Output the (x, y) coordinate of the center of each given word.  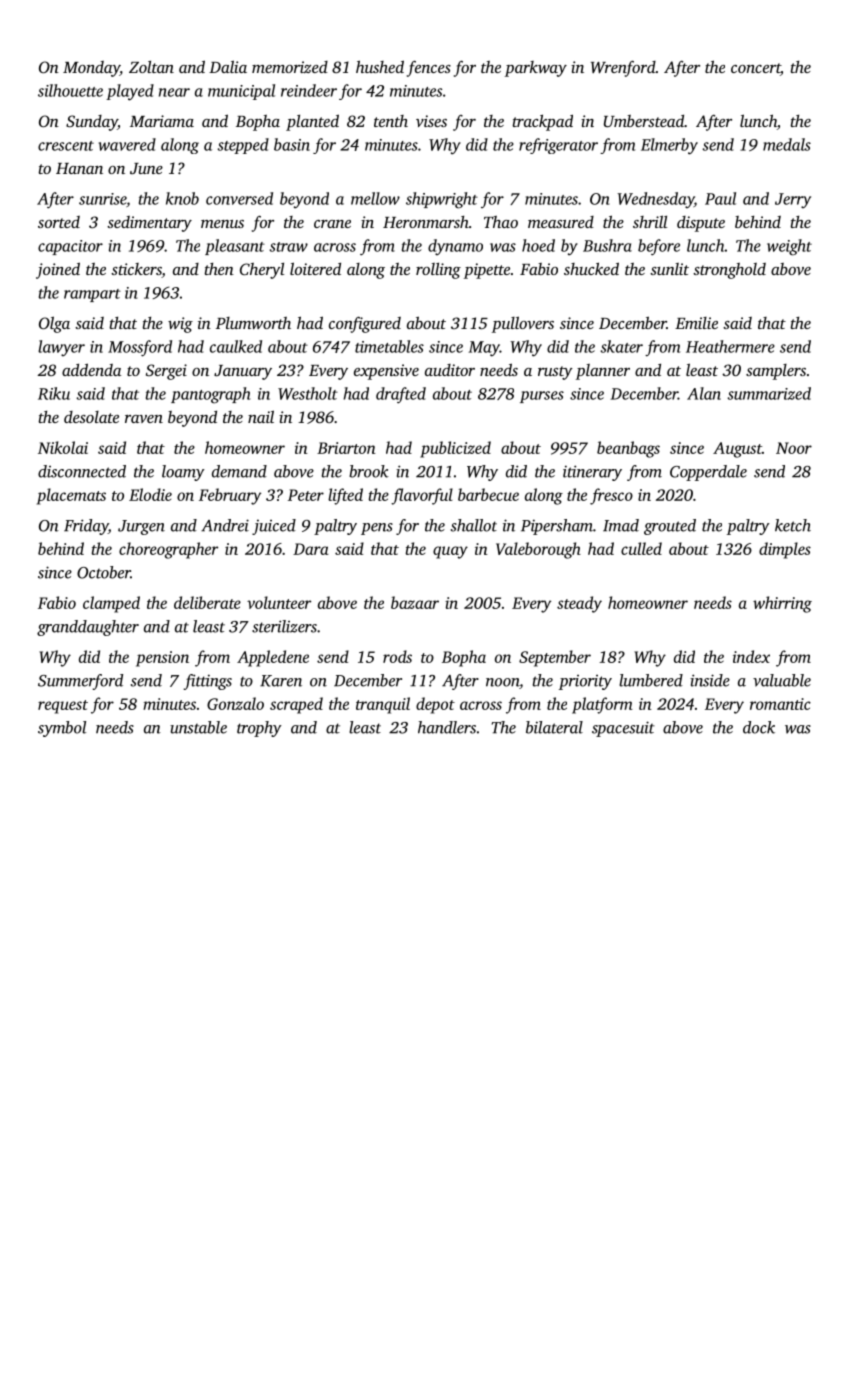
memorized (290, 67)
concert (756, 69)
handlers (447, 727)
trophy (259, 729)
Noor (794, 448)
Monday (91, 69)
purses (542, 397)
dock (759, 727)
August (737, 450)
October (104, 572)
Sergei (166, 372)
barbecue (488, 494)
